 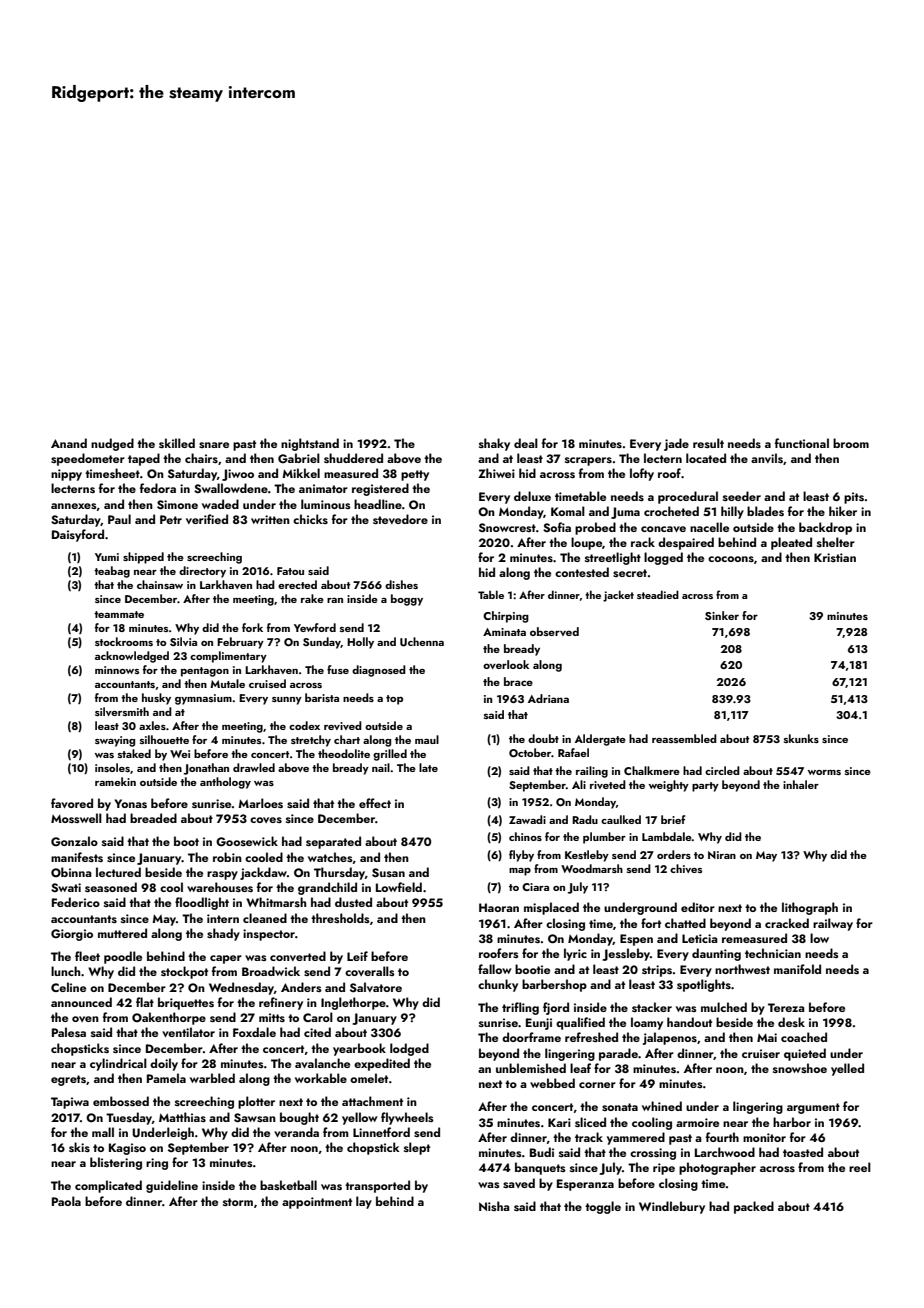 I want to click on Niran, so click(x=722, y=855).
